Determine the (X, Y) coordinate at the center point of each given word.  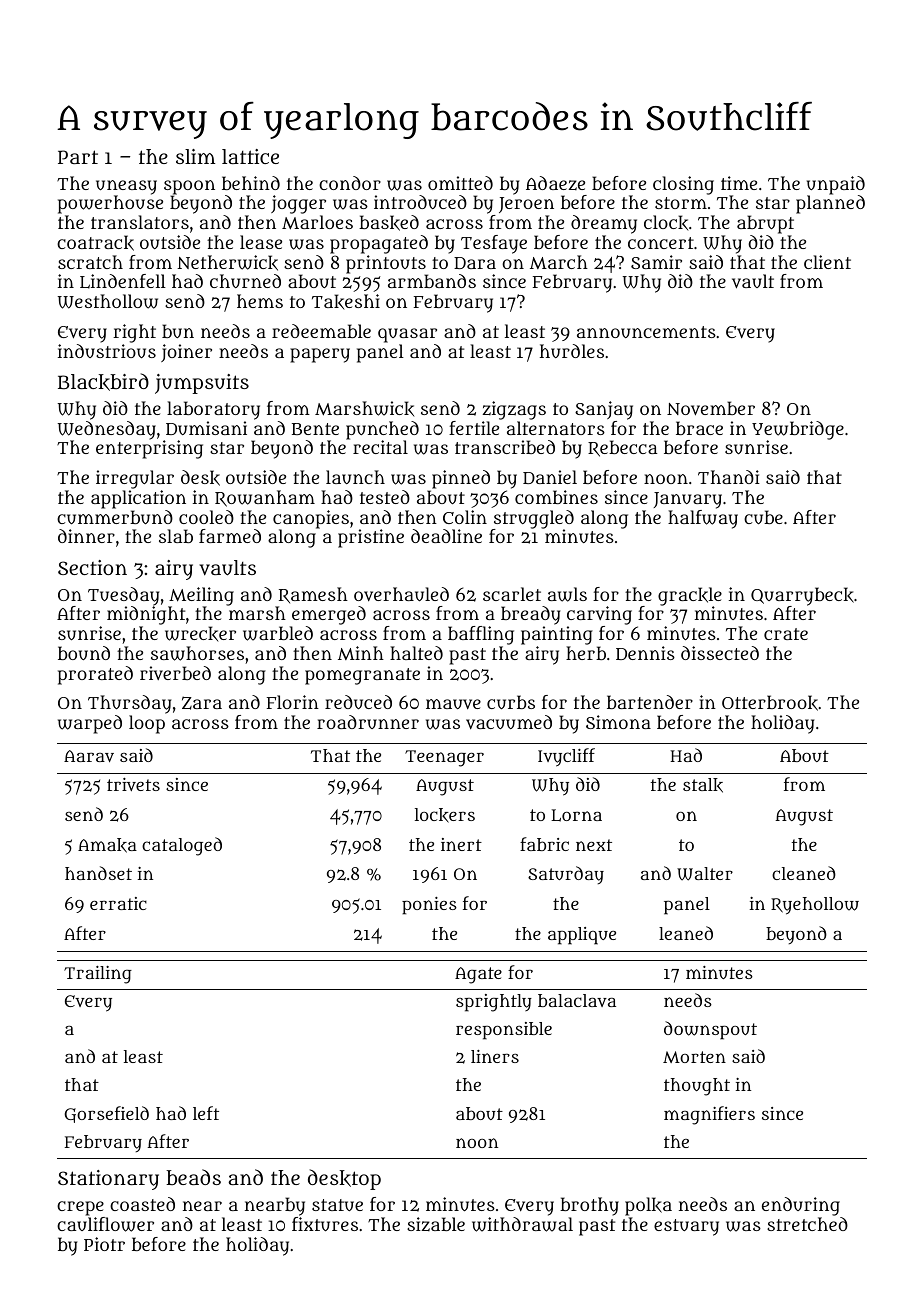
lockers (445, 815)
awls (567, 594)
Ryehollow (815, 906)
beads (193, 1177)
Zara (202, 703)
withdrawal (522, 1224)
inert (461, 844)
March (559, 262)
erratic (118, 903)
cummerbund (115, 517)
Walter (705, 874)
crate (786, 634)
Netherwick (227, 263)
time (739, 183)
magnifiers (709, 1115)
